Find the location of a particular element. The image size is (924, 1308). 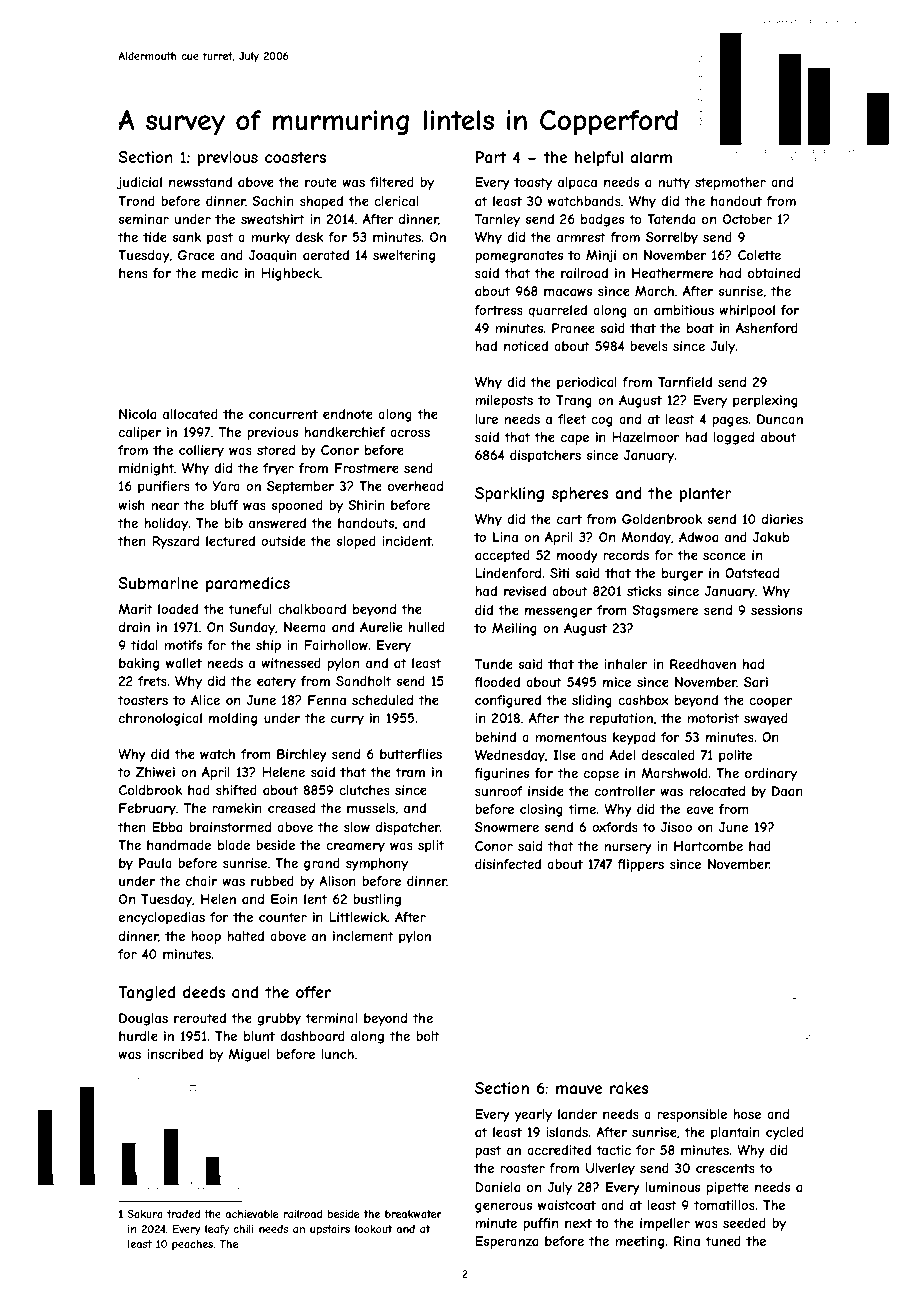

cycled is located at coordinates (785, 1133).
